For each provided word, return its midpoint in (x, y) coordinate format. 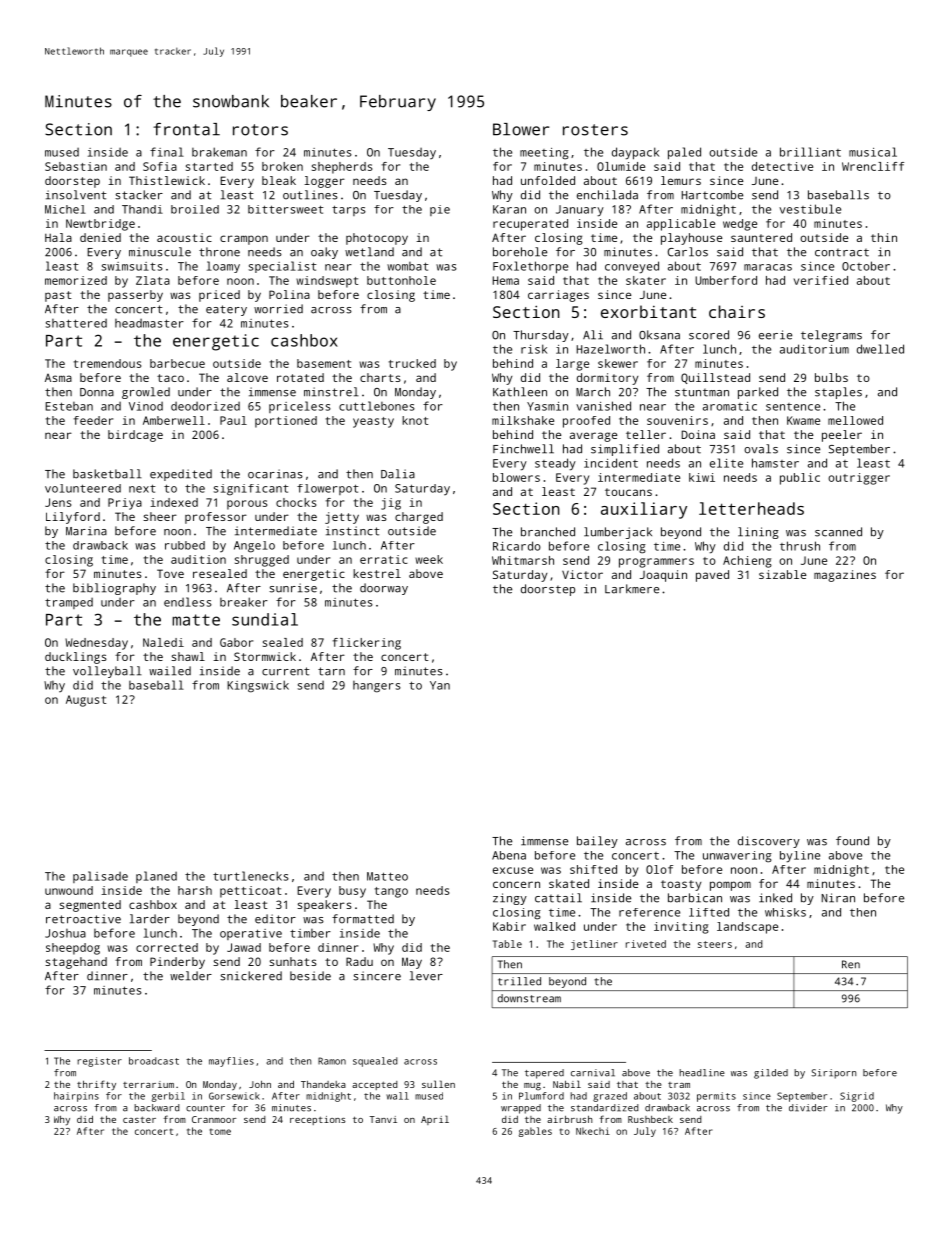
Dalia (398, 474)
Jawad (244, 947)
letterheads (751, 508)
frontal (186, 129)
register (99, 1062)
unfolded (548, 180)
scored (709, 335)
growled (146, 393)
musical (873, 152)
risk (534, 349)
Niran (838, 898)
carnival (593, 1073)
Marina (86, 531)
